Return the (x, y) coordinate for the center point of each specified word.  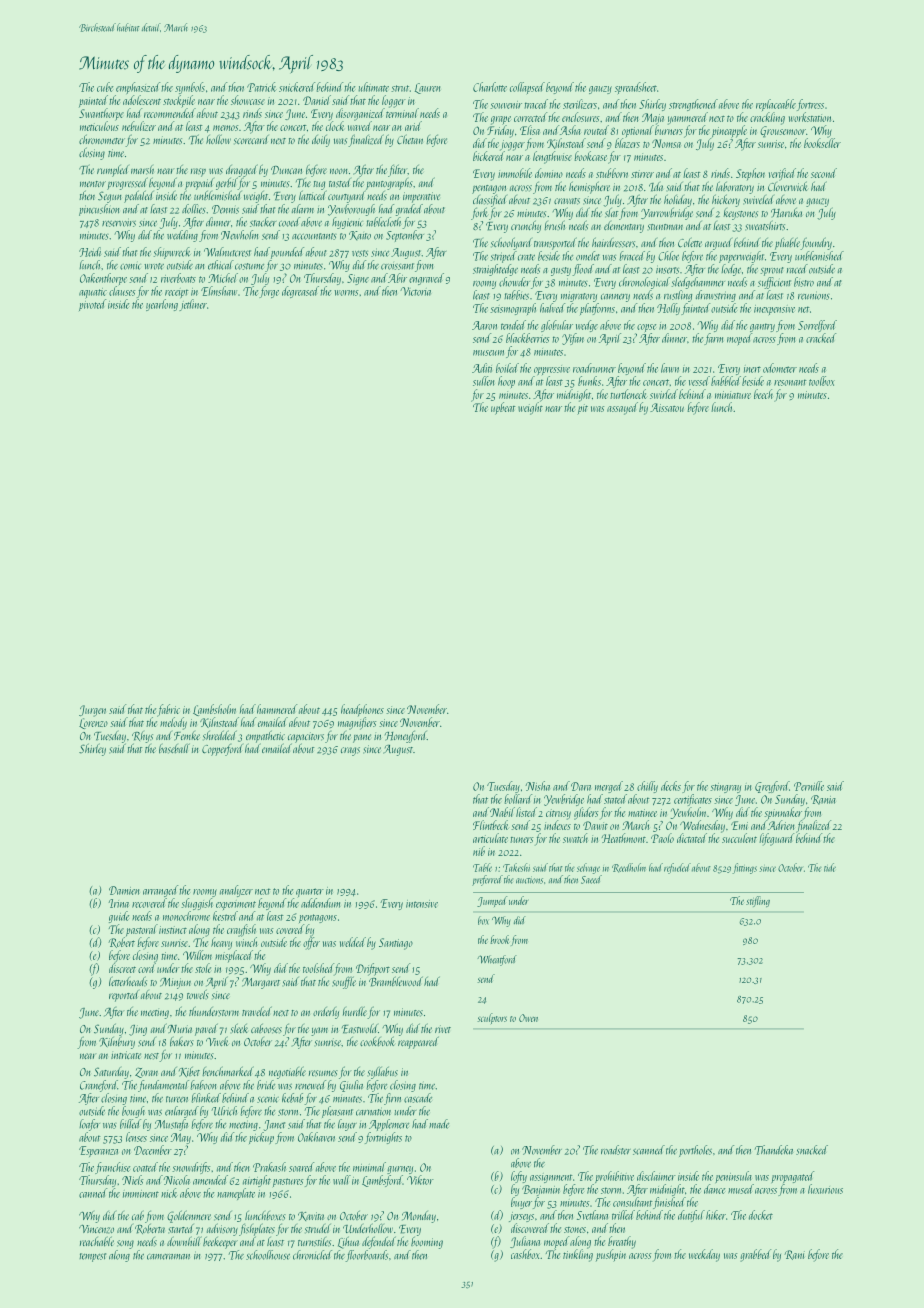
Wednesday (702, 826)
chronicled (312, 1255)
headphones (362, 710)
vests (360, 253)
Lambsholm (214, 710)
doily (321, 141)
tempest (92, 1257)
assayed (622, 408)
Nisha (537, 786)
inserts (667, 269)
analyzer (236, 891)
